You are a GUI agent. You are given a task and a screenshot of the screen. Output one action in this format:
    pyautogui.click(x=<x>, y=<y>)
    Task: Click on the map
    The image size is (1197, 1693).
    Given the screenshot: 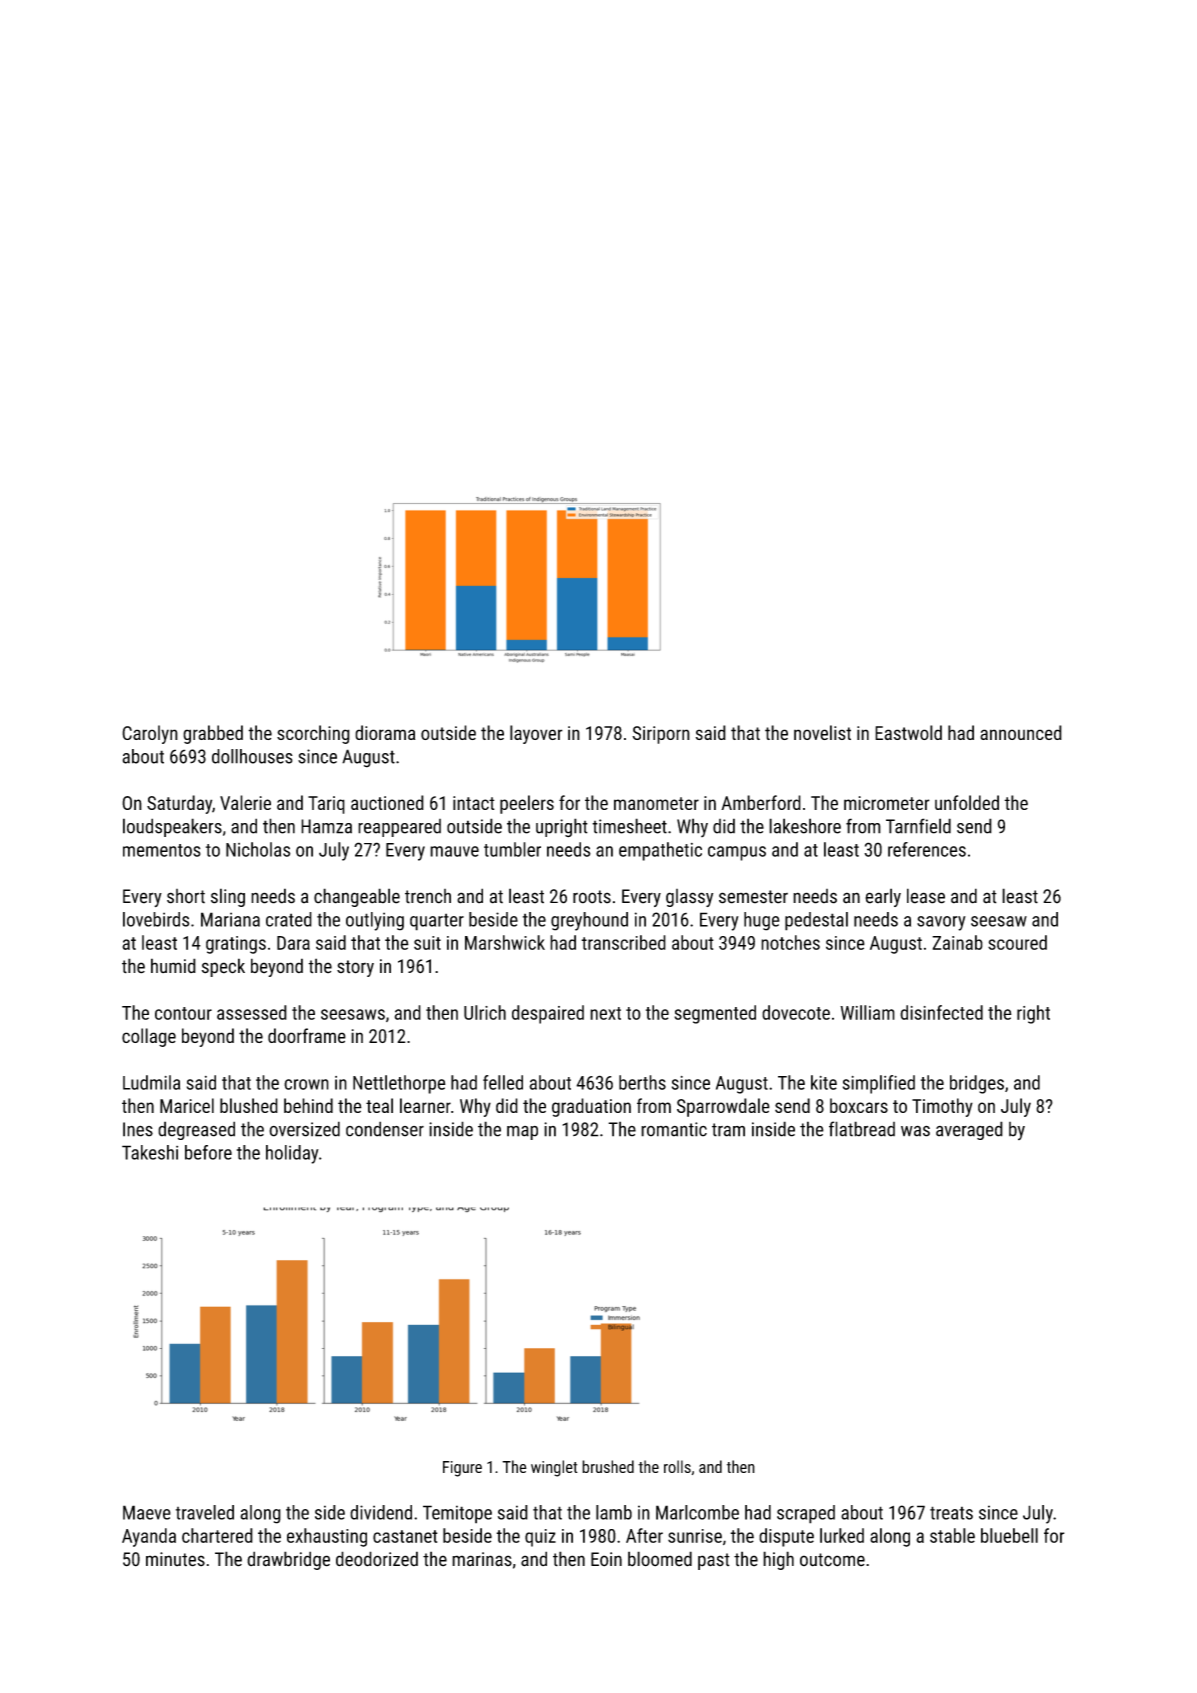 What is the action you would take?
    pyautogui.click(x=522, y=1133)
